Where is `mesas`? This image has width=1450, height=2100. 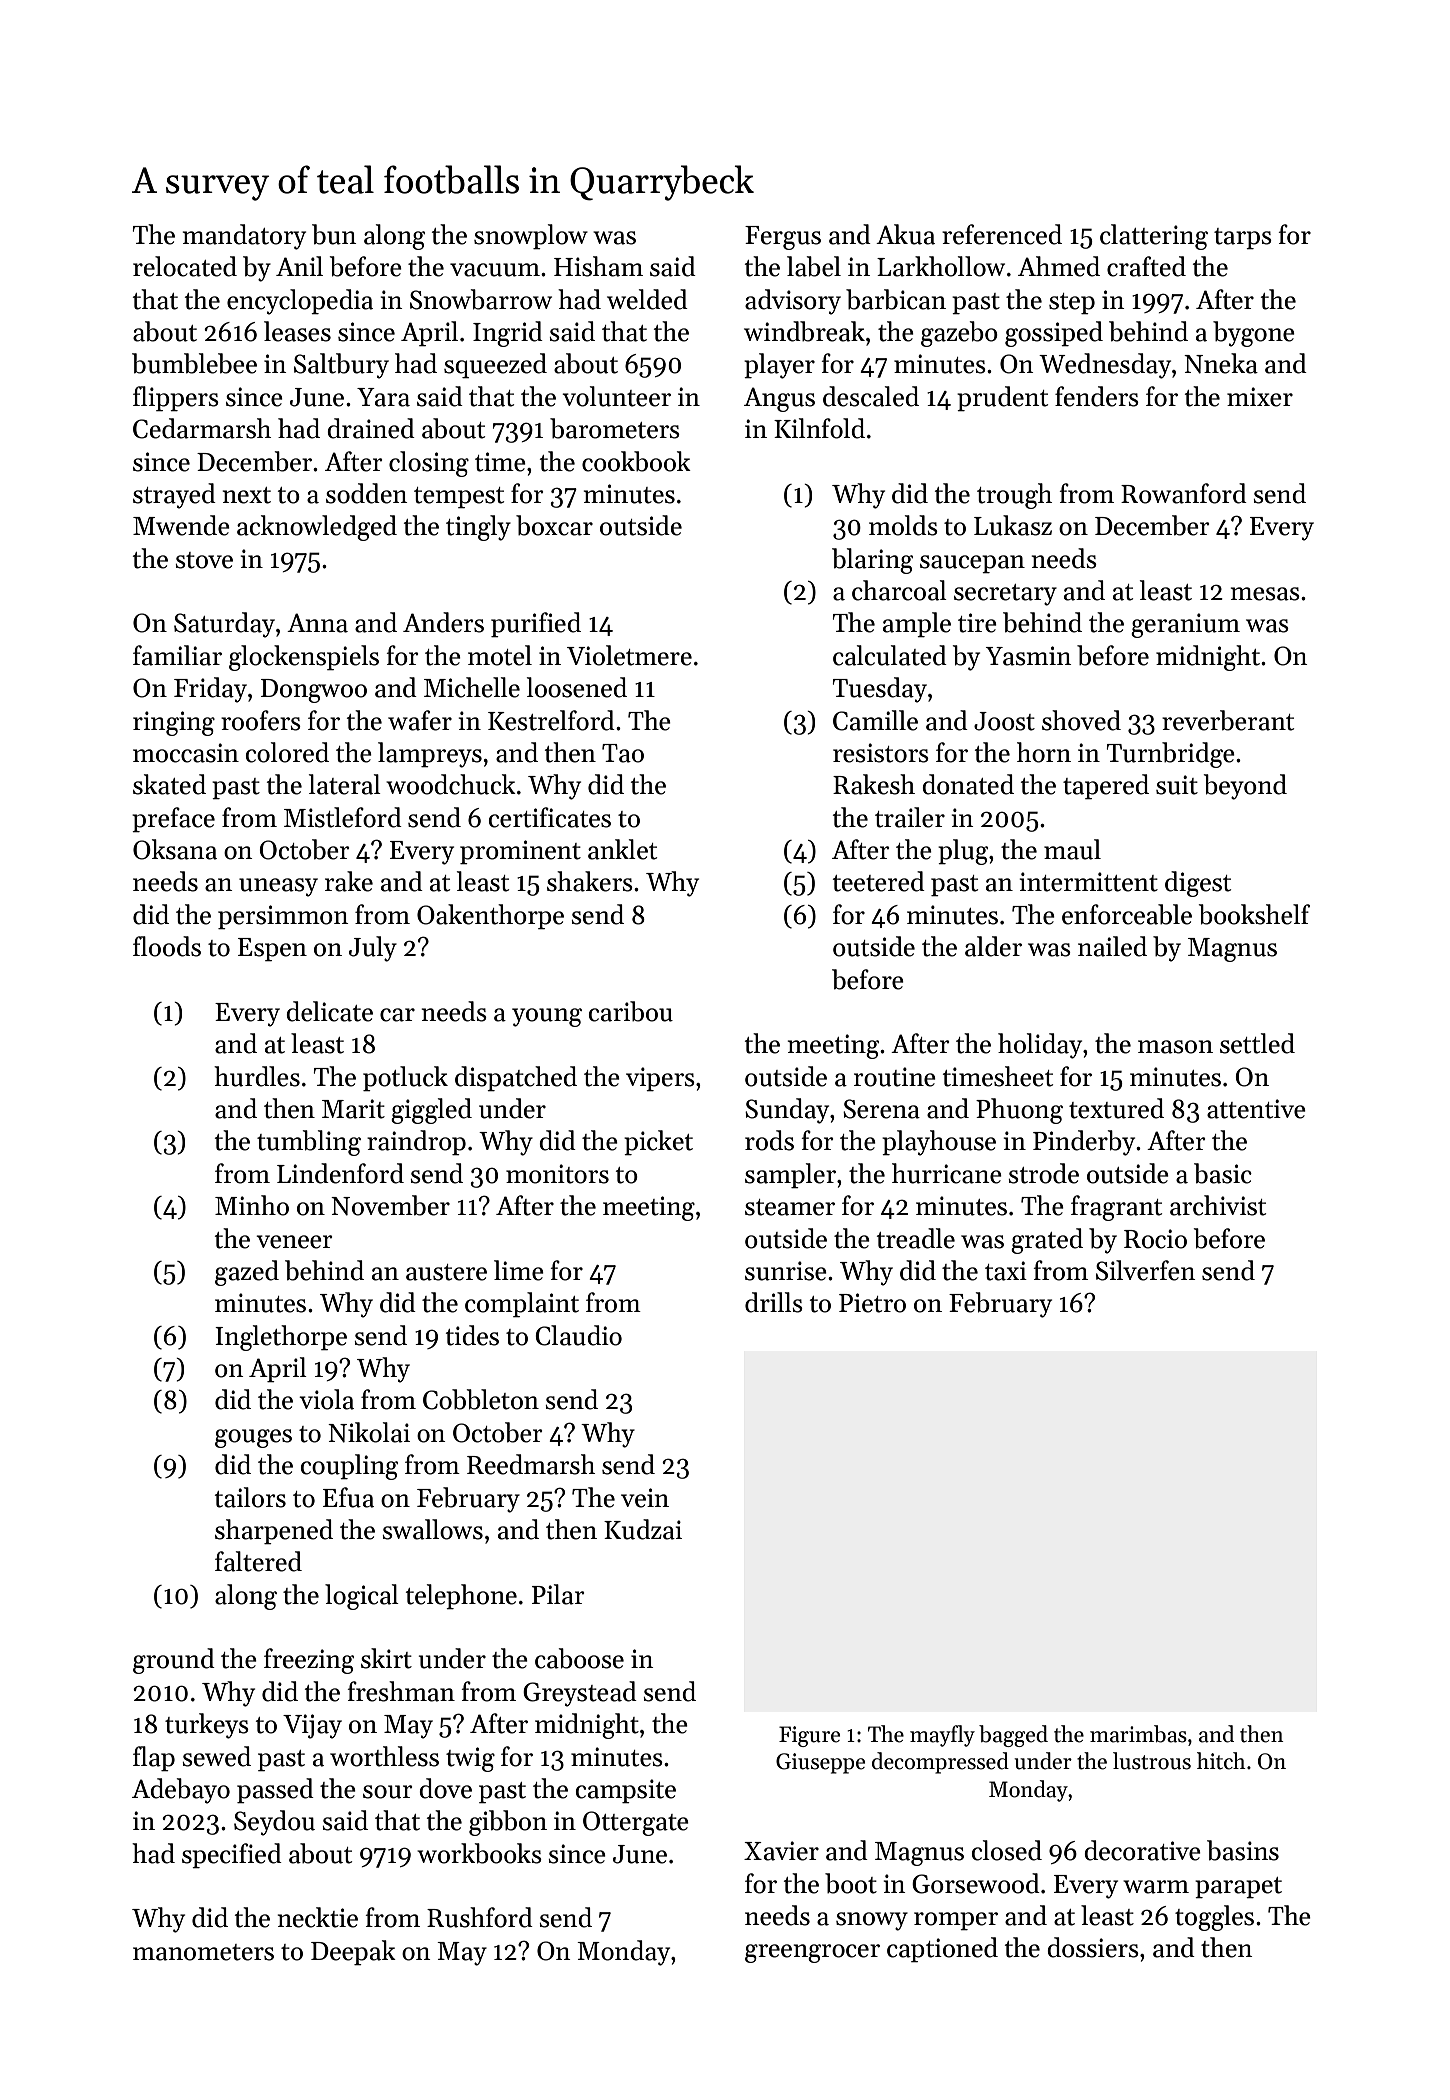
mesas is located at coordinates (1265, 594).
